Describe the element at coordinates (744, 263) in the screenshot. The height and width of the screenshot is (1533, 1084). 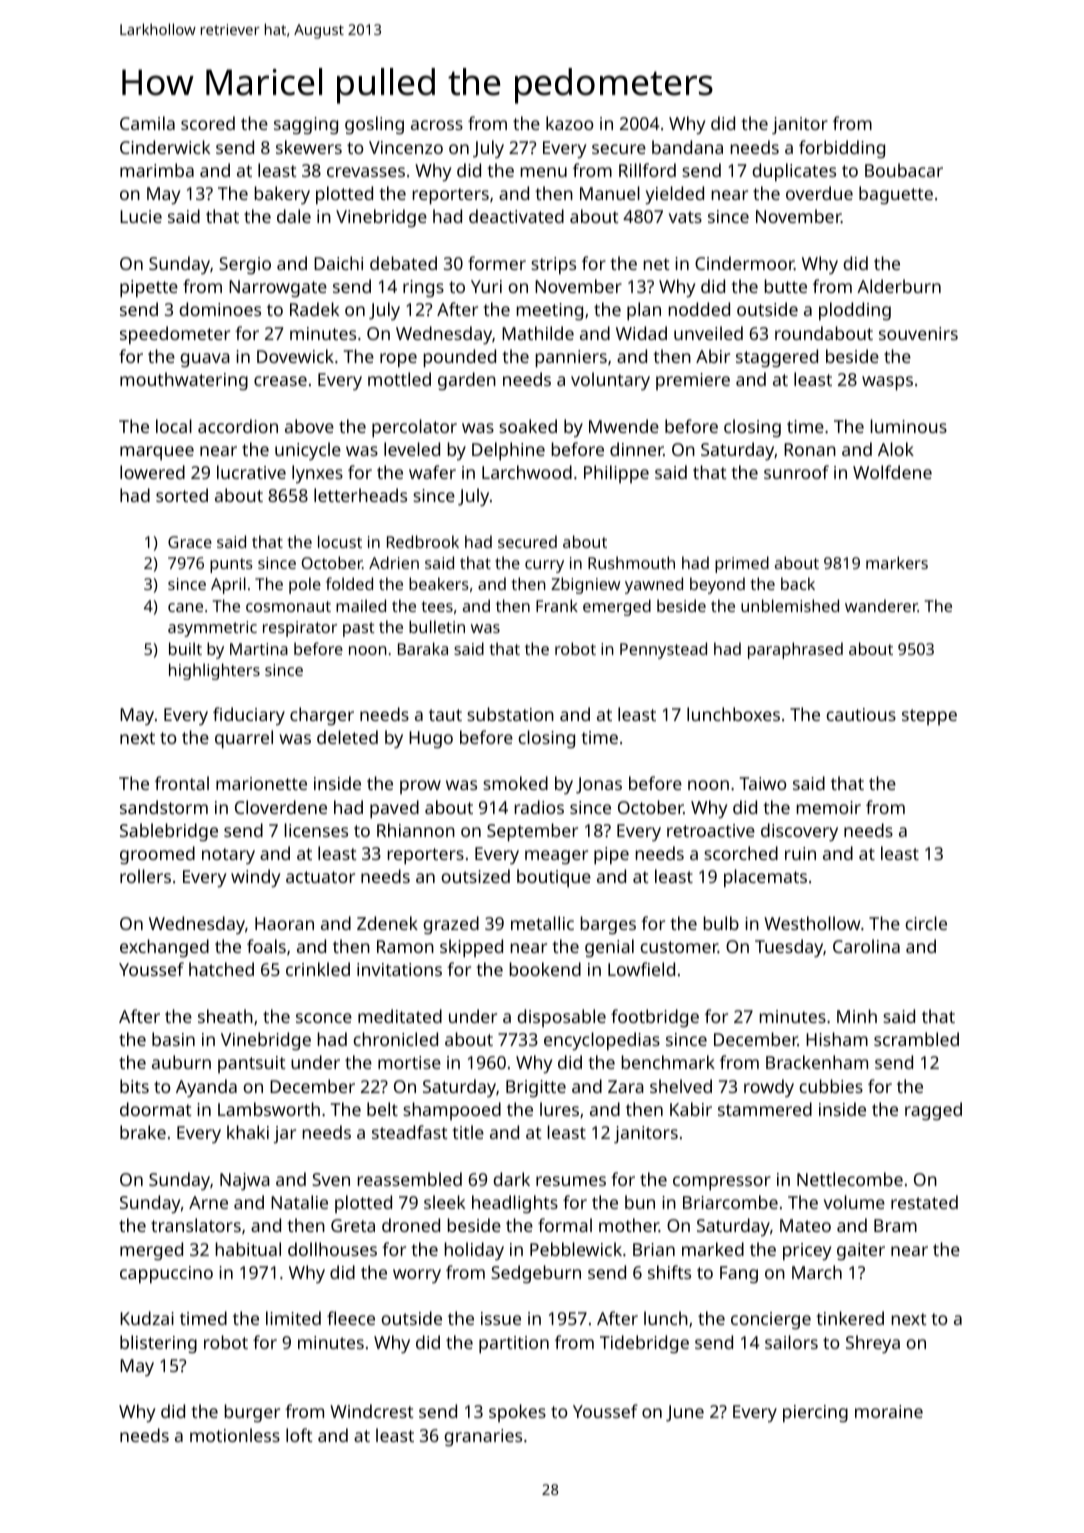
I see `Cindermoor` at that location.
